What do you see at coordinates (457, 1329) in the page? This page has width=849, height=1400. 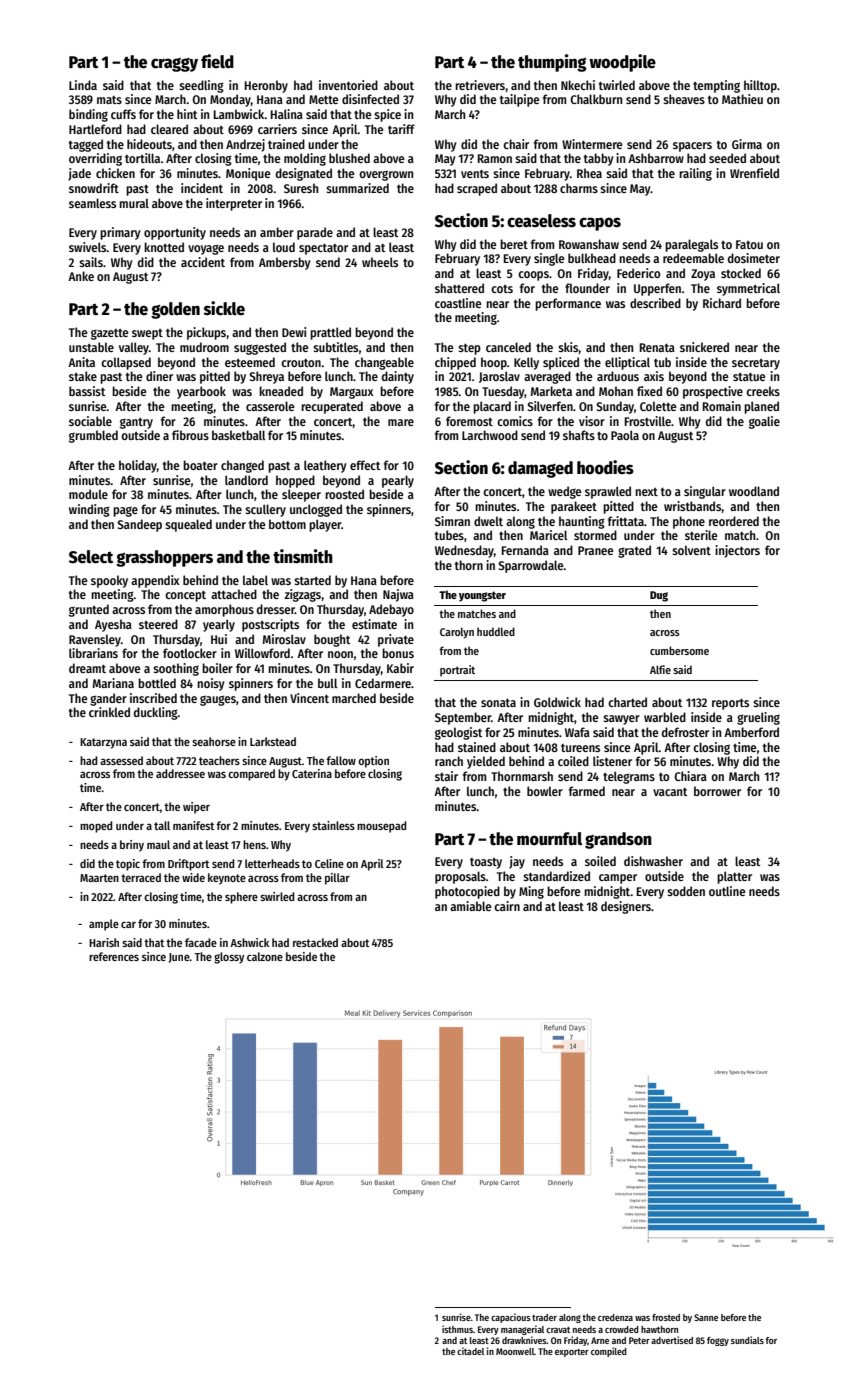 I see `isthmus` at bounding box center [457, 1329].
